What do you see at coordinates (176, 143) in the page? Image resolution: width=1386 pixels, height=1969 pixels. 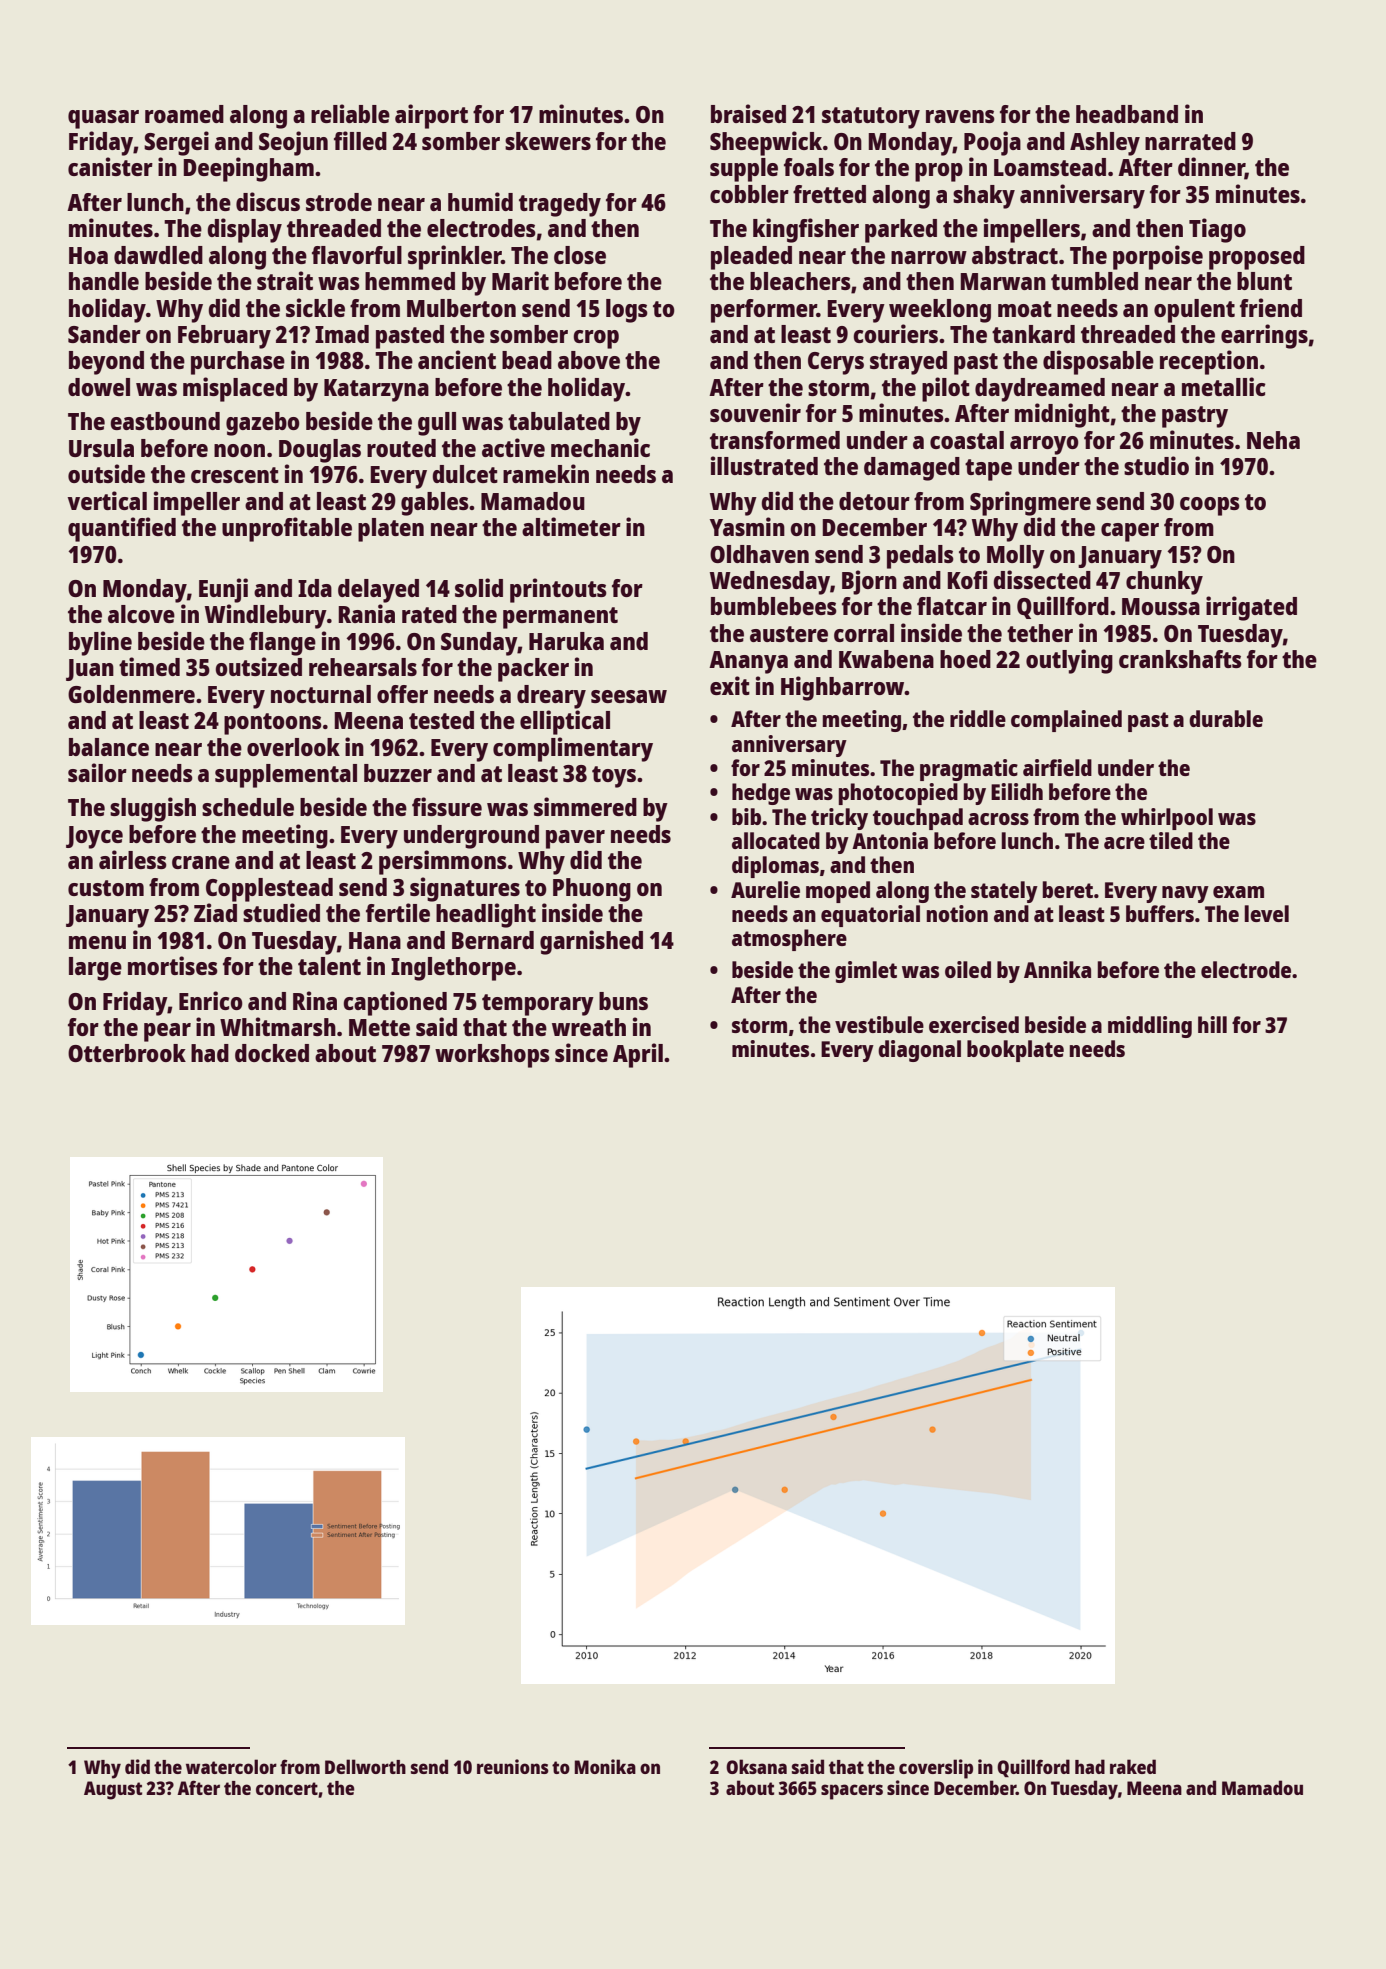 I see `Sergei` at bounding box center [176, 143].
